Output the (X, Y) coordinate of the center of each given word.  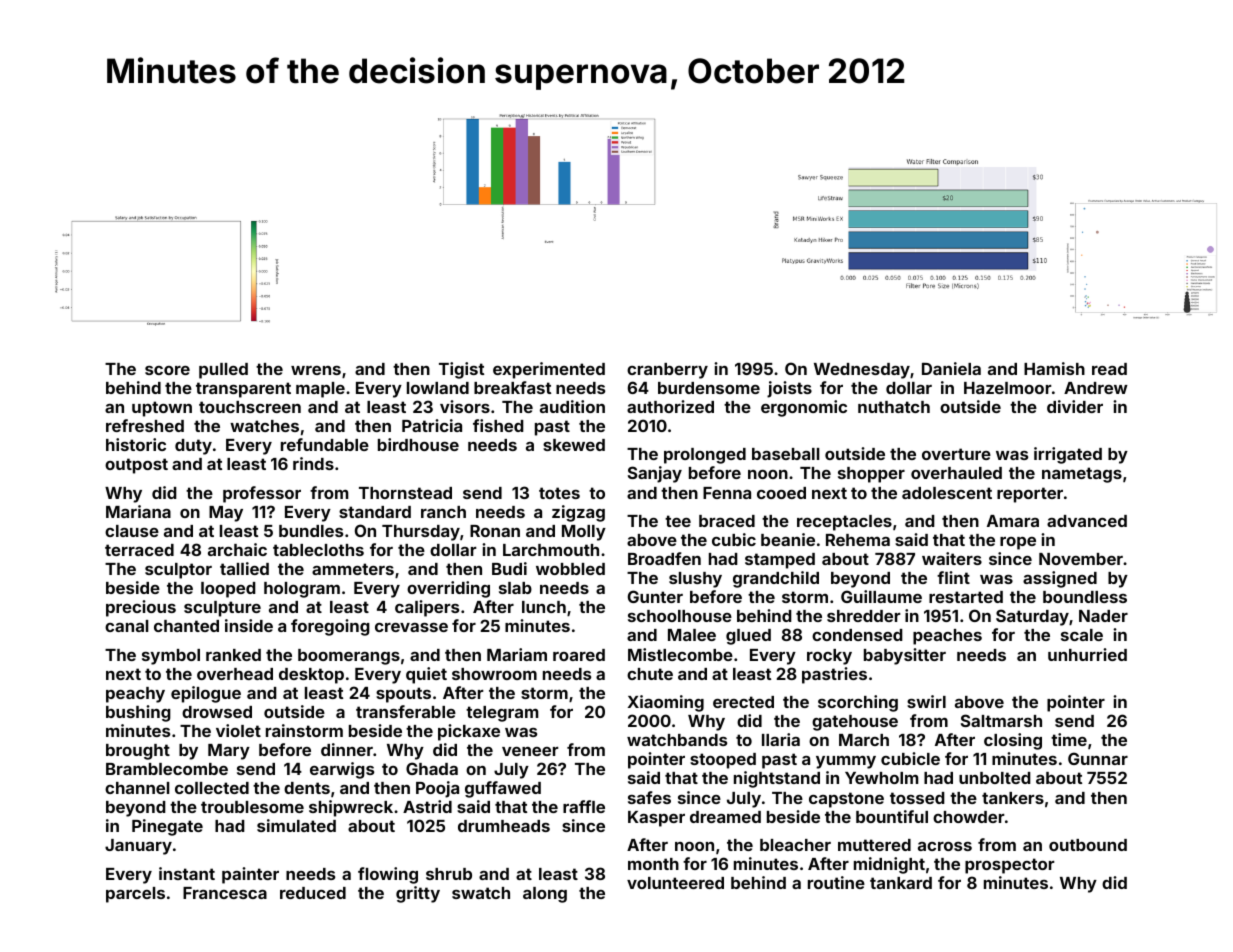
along (545, 895)
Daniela (951, 368)
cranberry (667, 371)
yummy (846, 762)
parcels (135, 895)
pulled (223, 371)
